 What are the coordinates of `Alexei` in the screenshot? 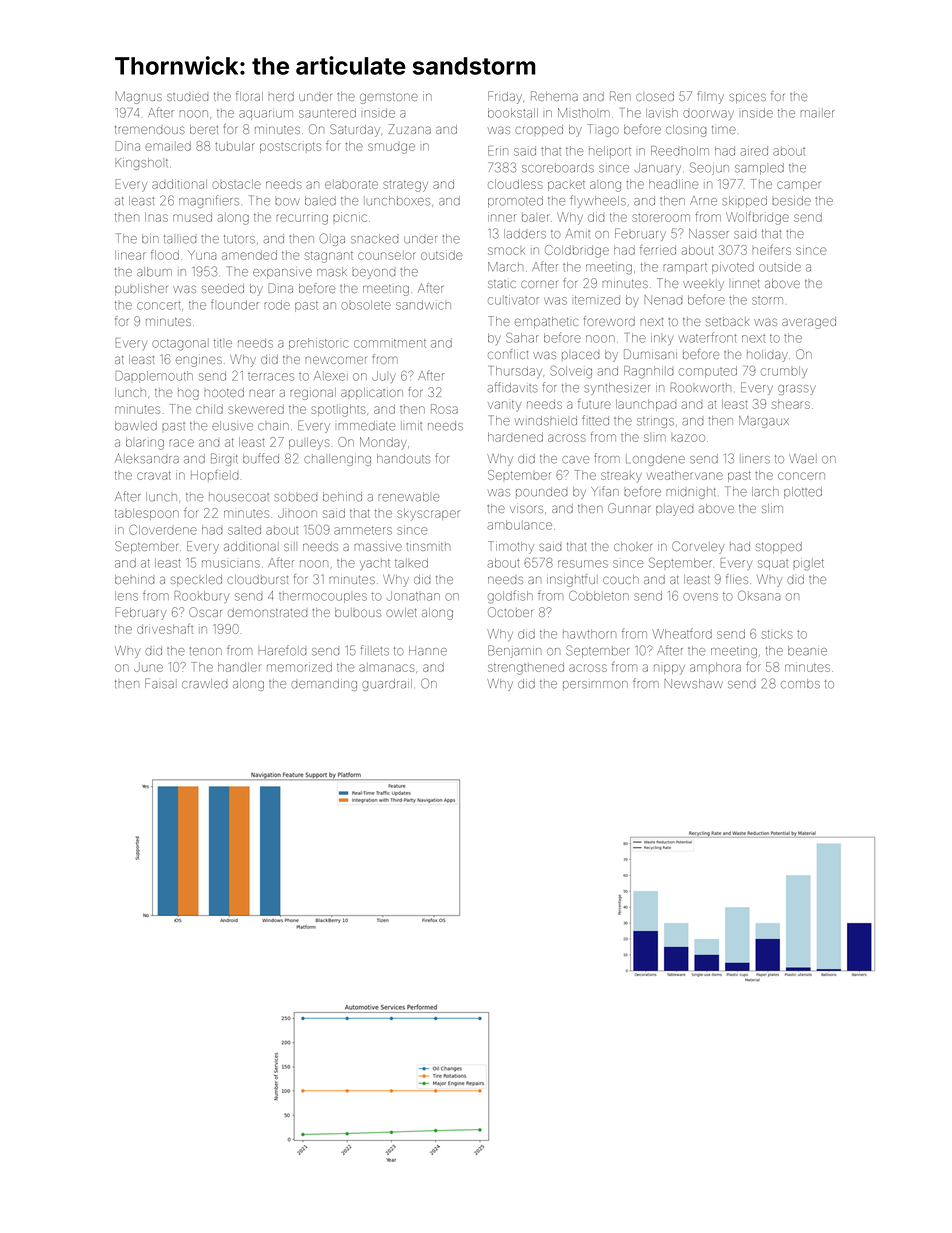 It's located at (331, 376).
